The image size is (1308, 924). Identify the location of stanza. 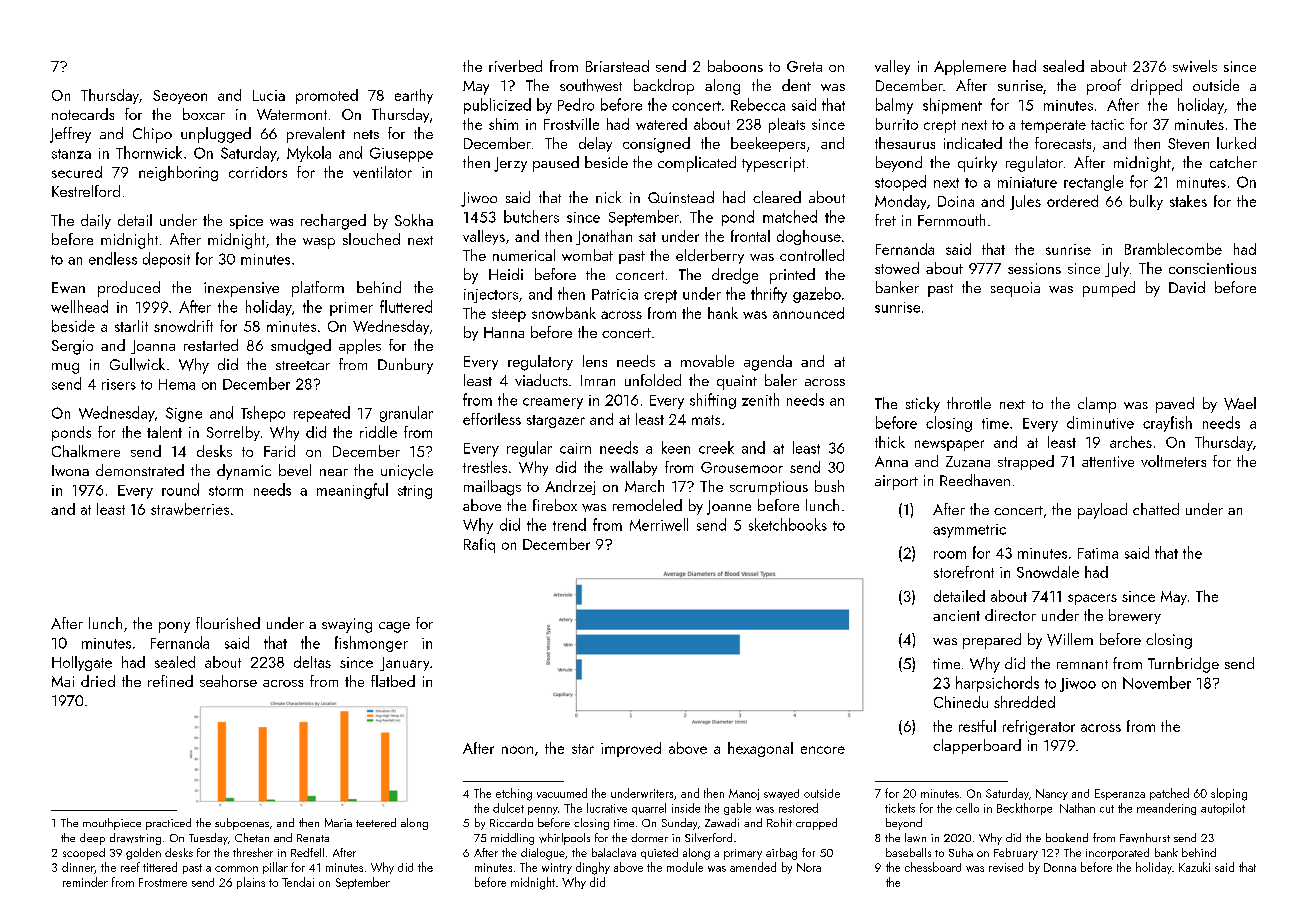
(71, 154).
